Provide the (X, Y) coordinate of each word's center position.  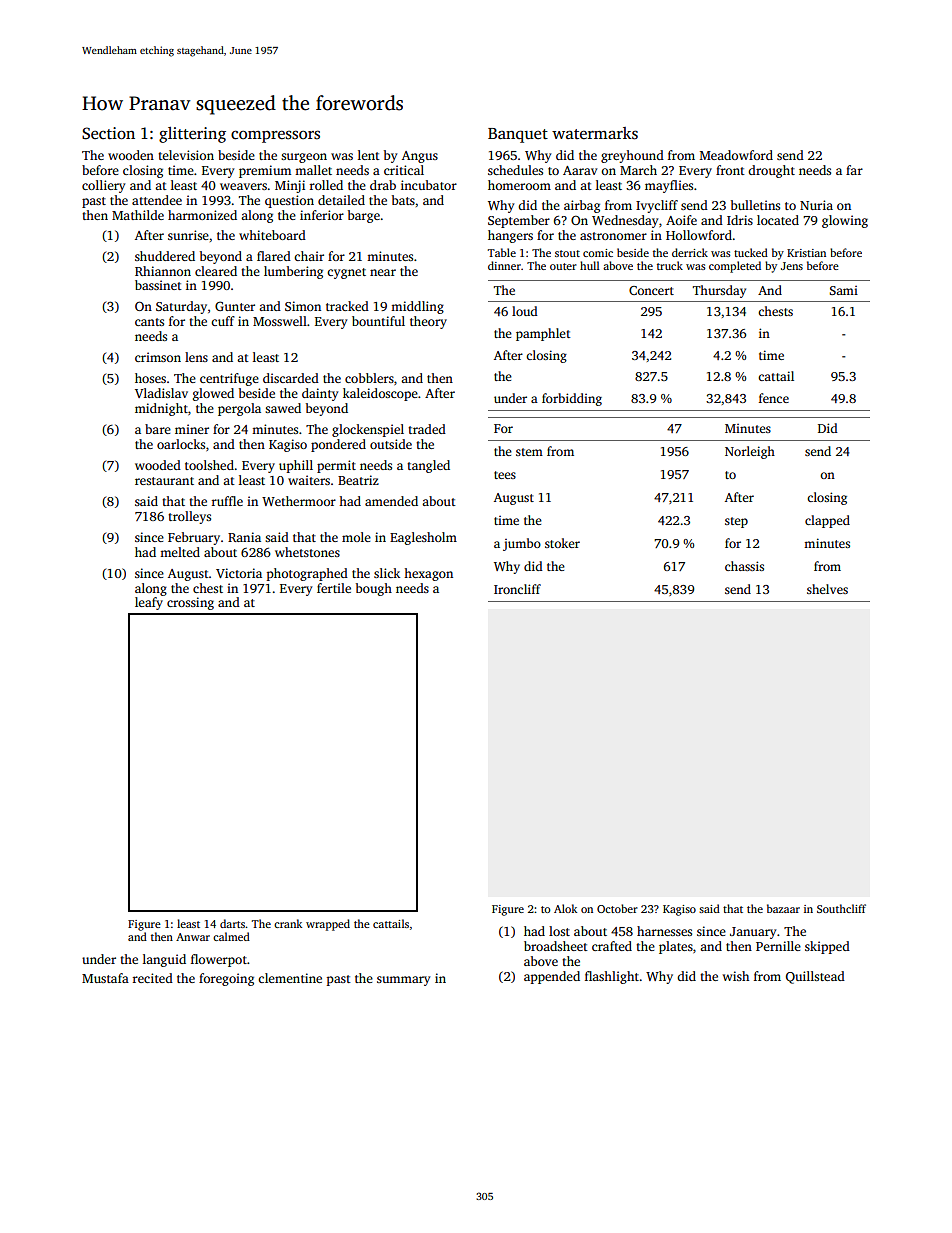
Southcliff (841, 908)
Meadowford (736, 155)
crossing (190, 603)
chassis (744, 566)
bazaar (783, 908)
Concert (651, 290)
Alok (565, 908)
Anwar (193, 937)
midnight (161, 409)
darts (232, 923)
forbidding (572, 399)
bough (374, 589)
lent (369, 155)
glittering (192, 135)
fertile (334, 588)
